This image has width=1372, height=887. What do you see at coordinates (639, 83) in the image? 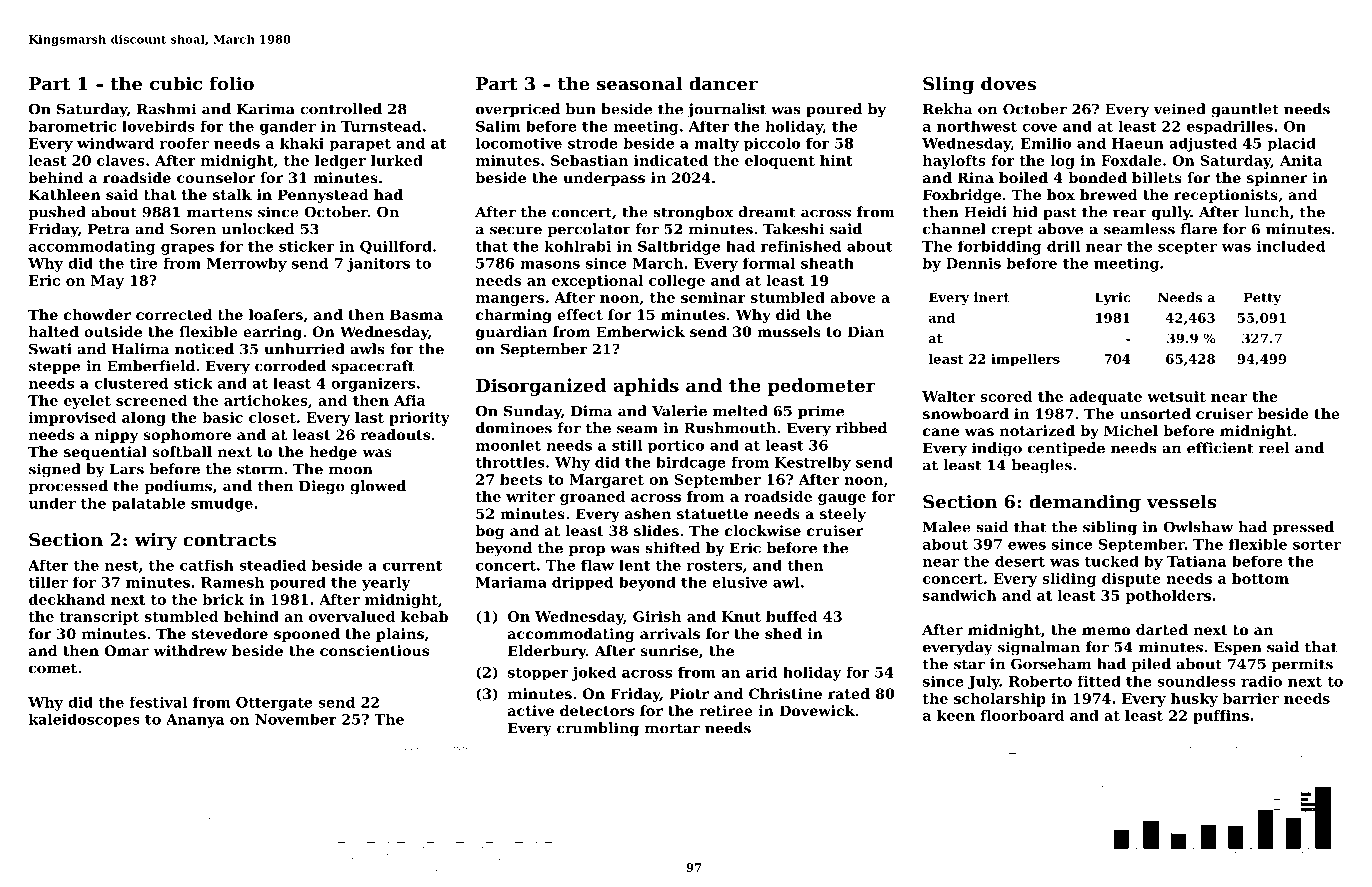
I see `seasonal` at bounding box center [639, 83].
